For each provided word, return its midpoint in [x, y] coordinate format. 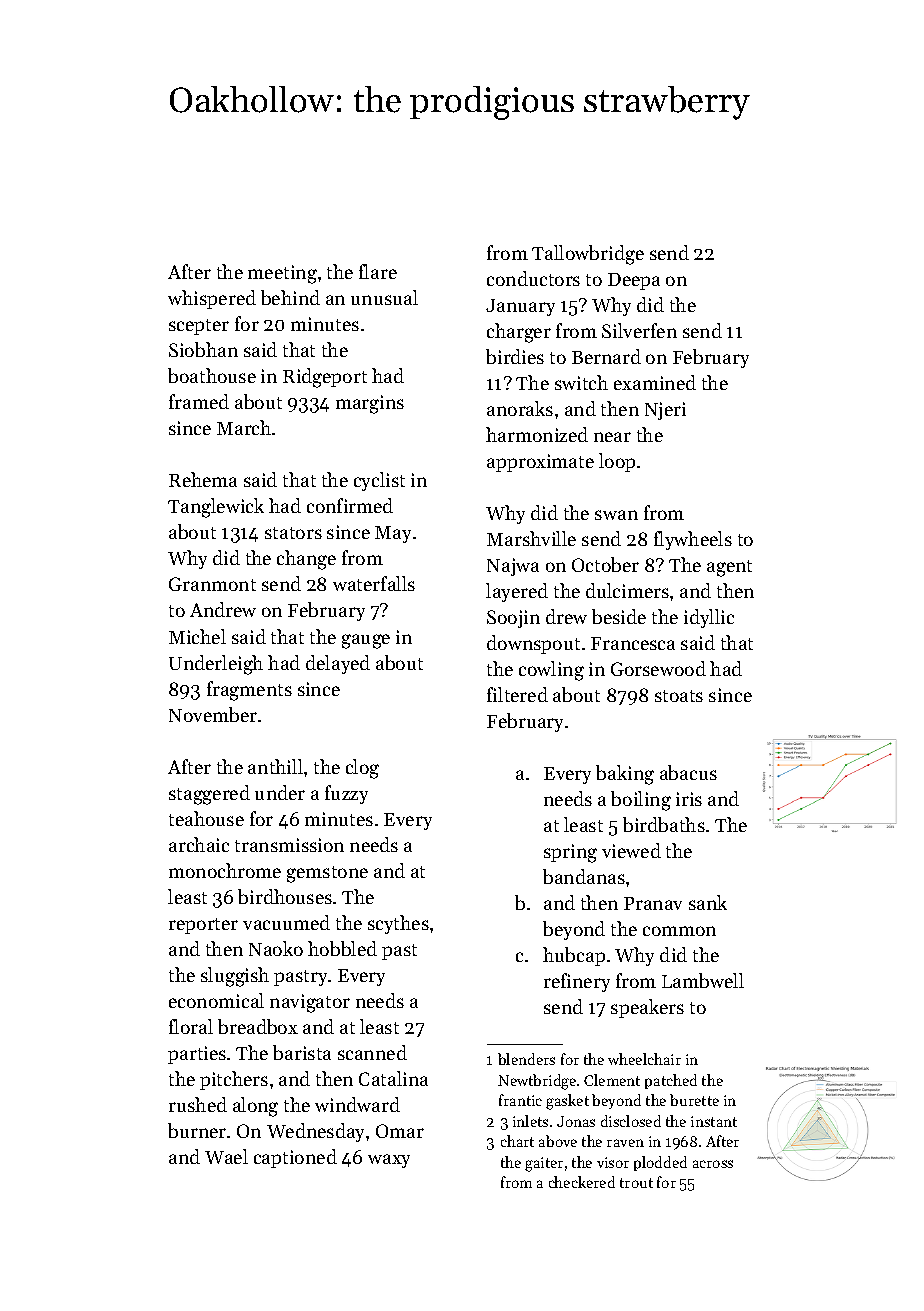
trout [636, 1183]
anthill [275, 766]
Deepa [634, 281]
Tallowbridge [588, 255]
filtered [517, 694]
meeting [282, 274]
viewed [631, 850]
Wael [226, 1156]
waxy [389, 1161]
